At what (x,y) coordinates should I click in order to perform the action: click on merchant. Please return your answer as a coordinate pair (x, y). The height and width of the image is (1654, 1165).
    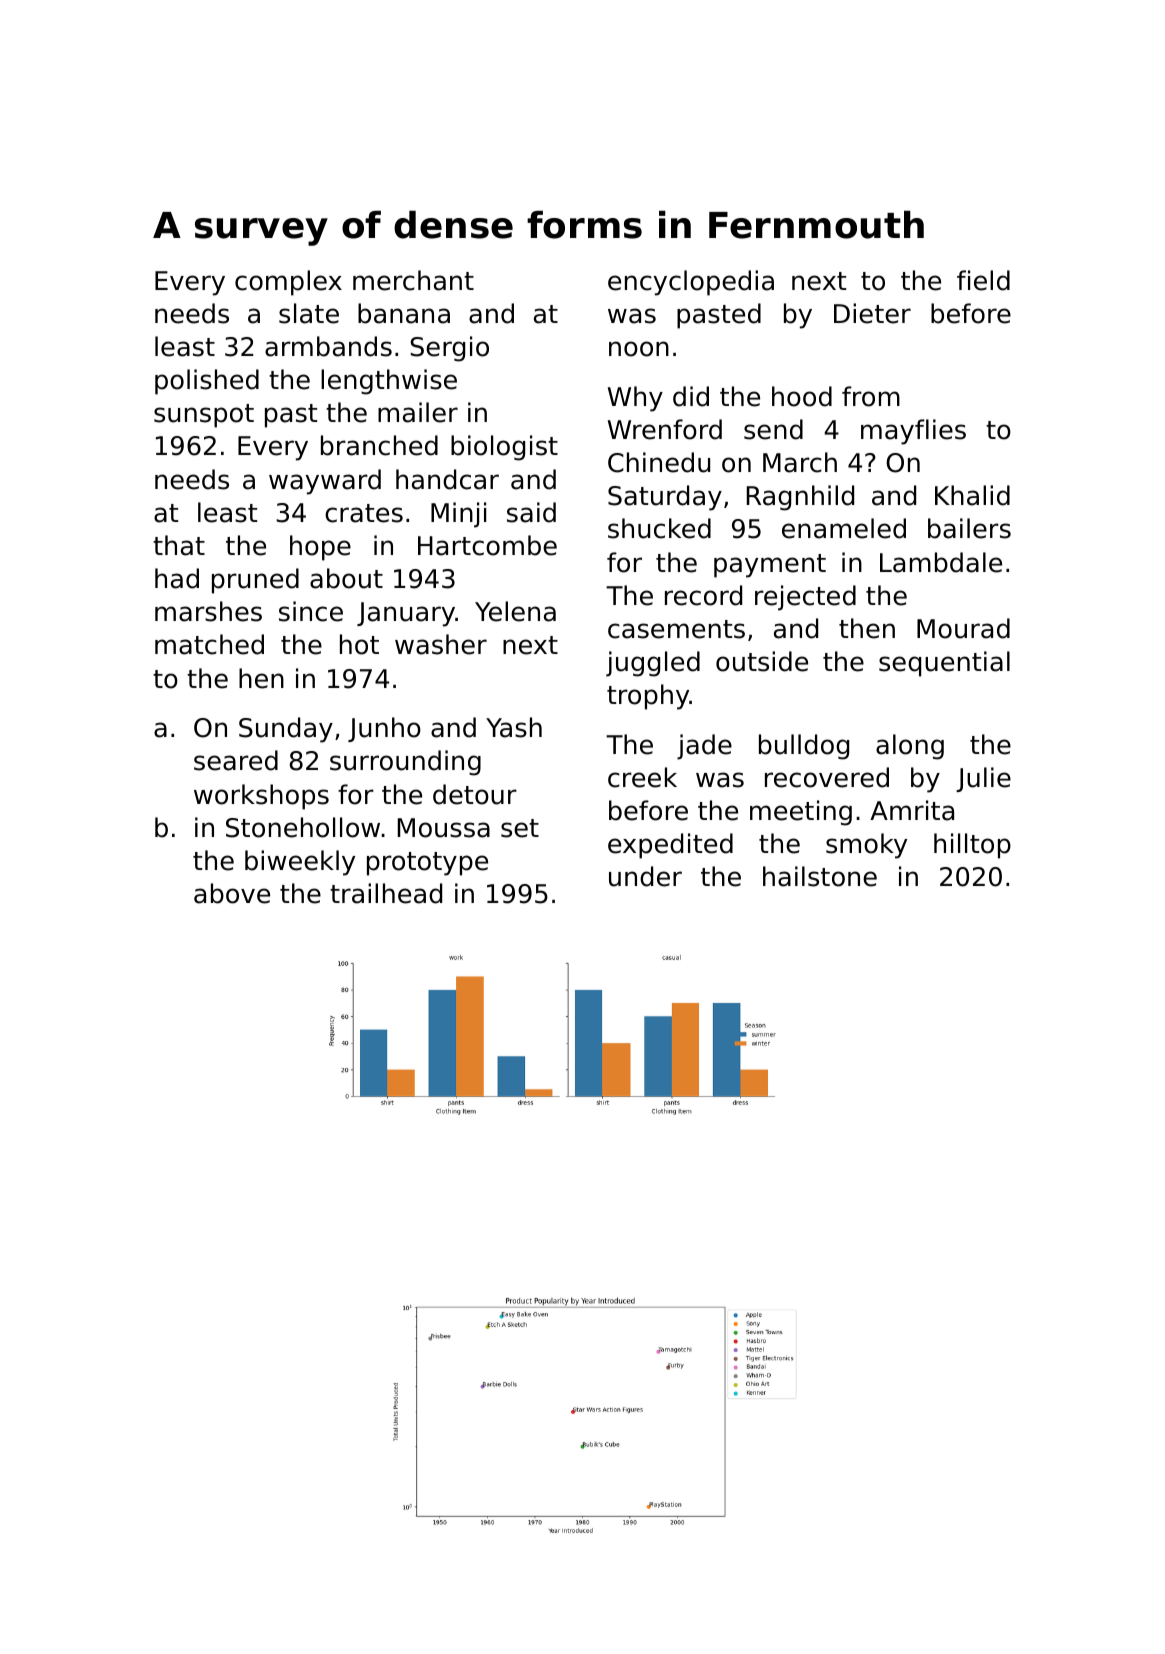
    Looking at the image, I should click on (413, 280).
